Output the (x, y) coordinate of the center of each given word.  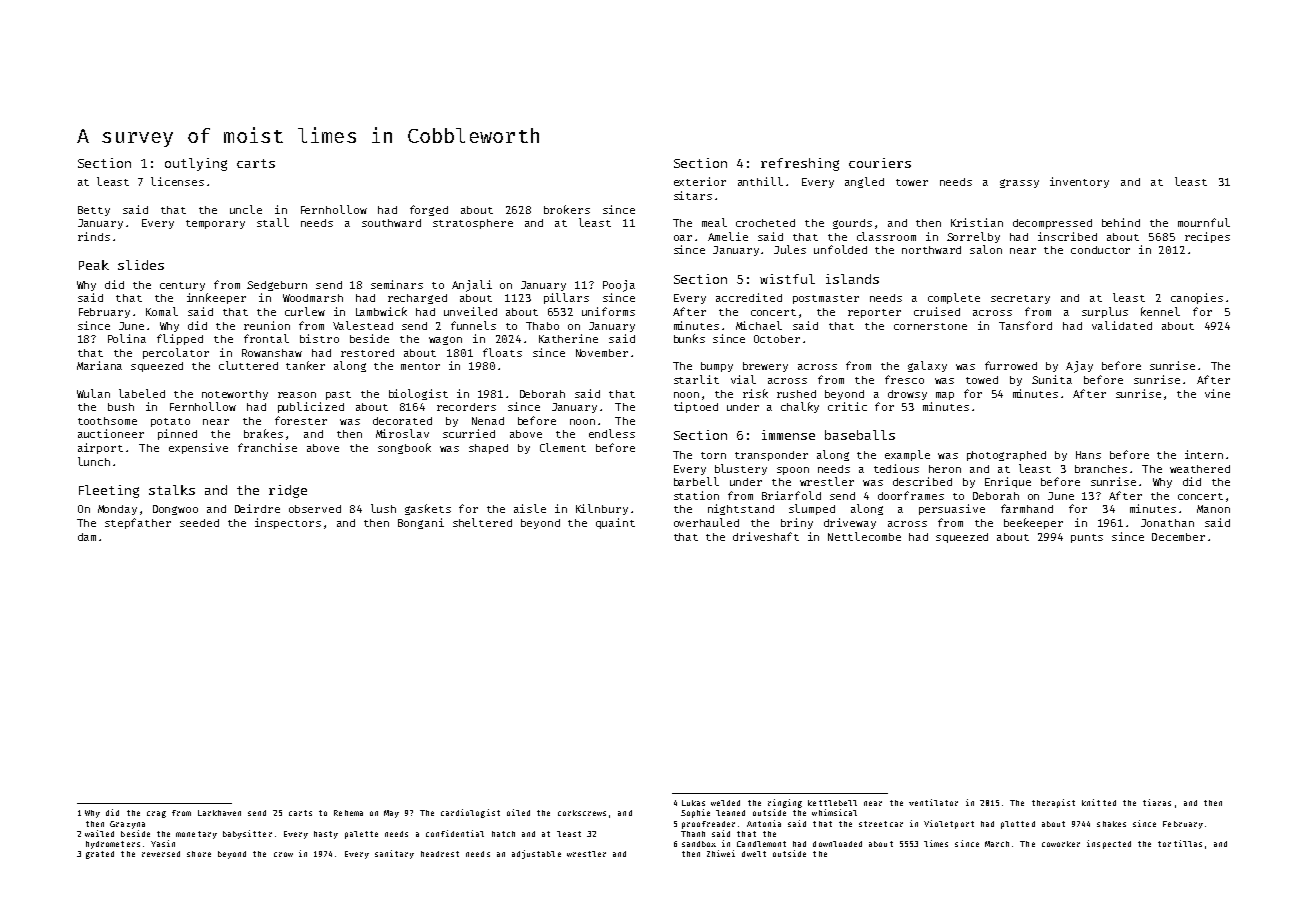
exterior (700, 181)
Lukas (693, 803)
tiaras (1157, 802)
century (182, 286)
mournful (1204, 222)
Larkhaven (219, 813)
